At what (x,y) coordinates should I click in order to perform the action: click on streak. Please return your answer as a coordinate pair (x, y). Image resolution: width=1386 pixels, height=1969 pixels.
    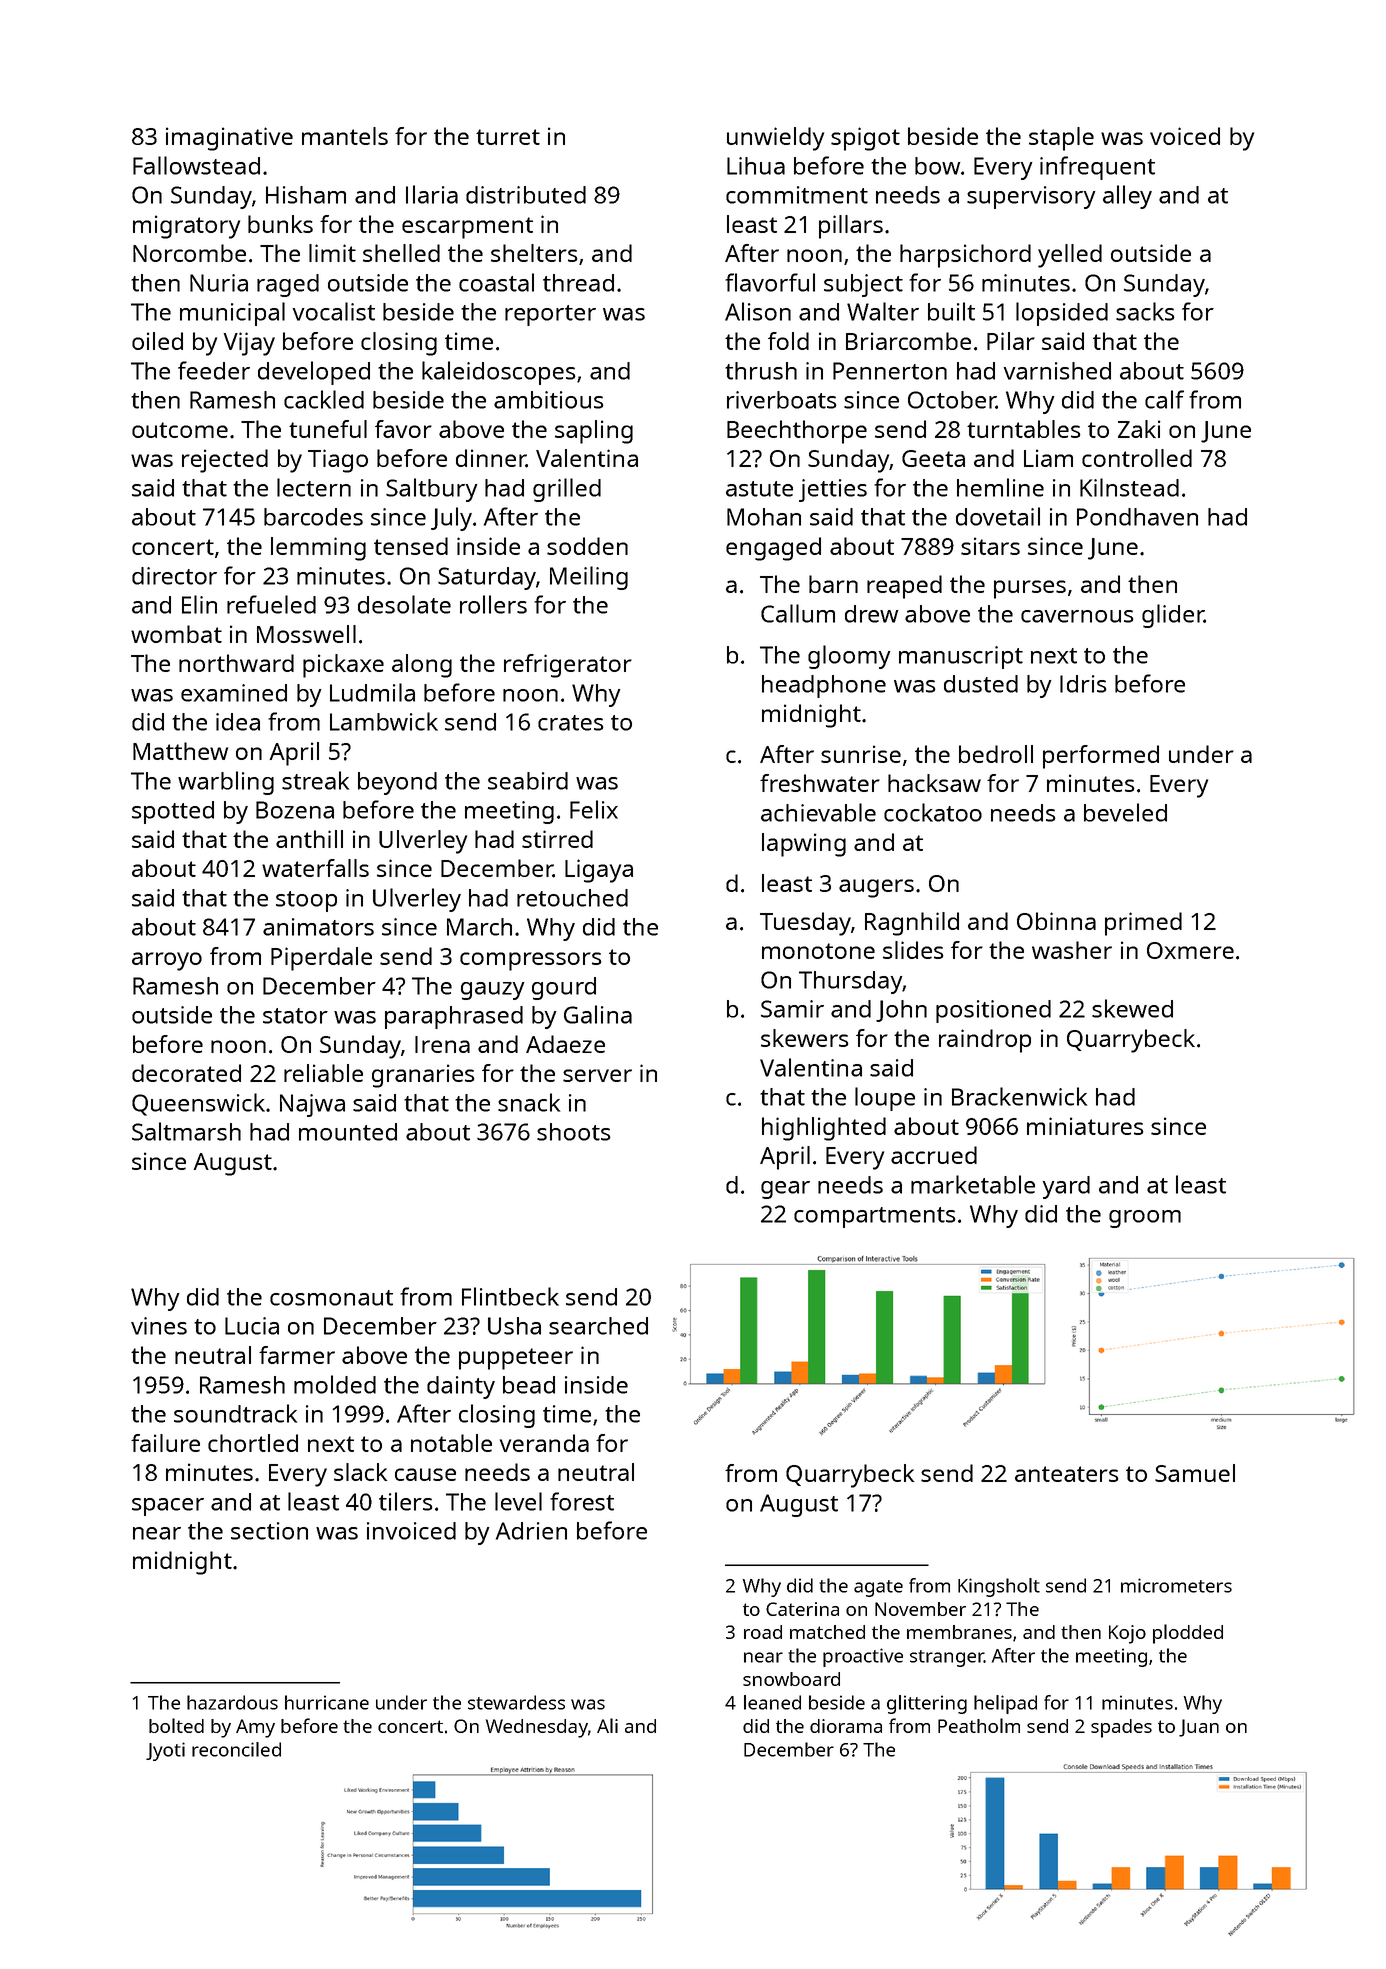
    Looking at the image, I should click on (315, 780).
